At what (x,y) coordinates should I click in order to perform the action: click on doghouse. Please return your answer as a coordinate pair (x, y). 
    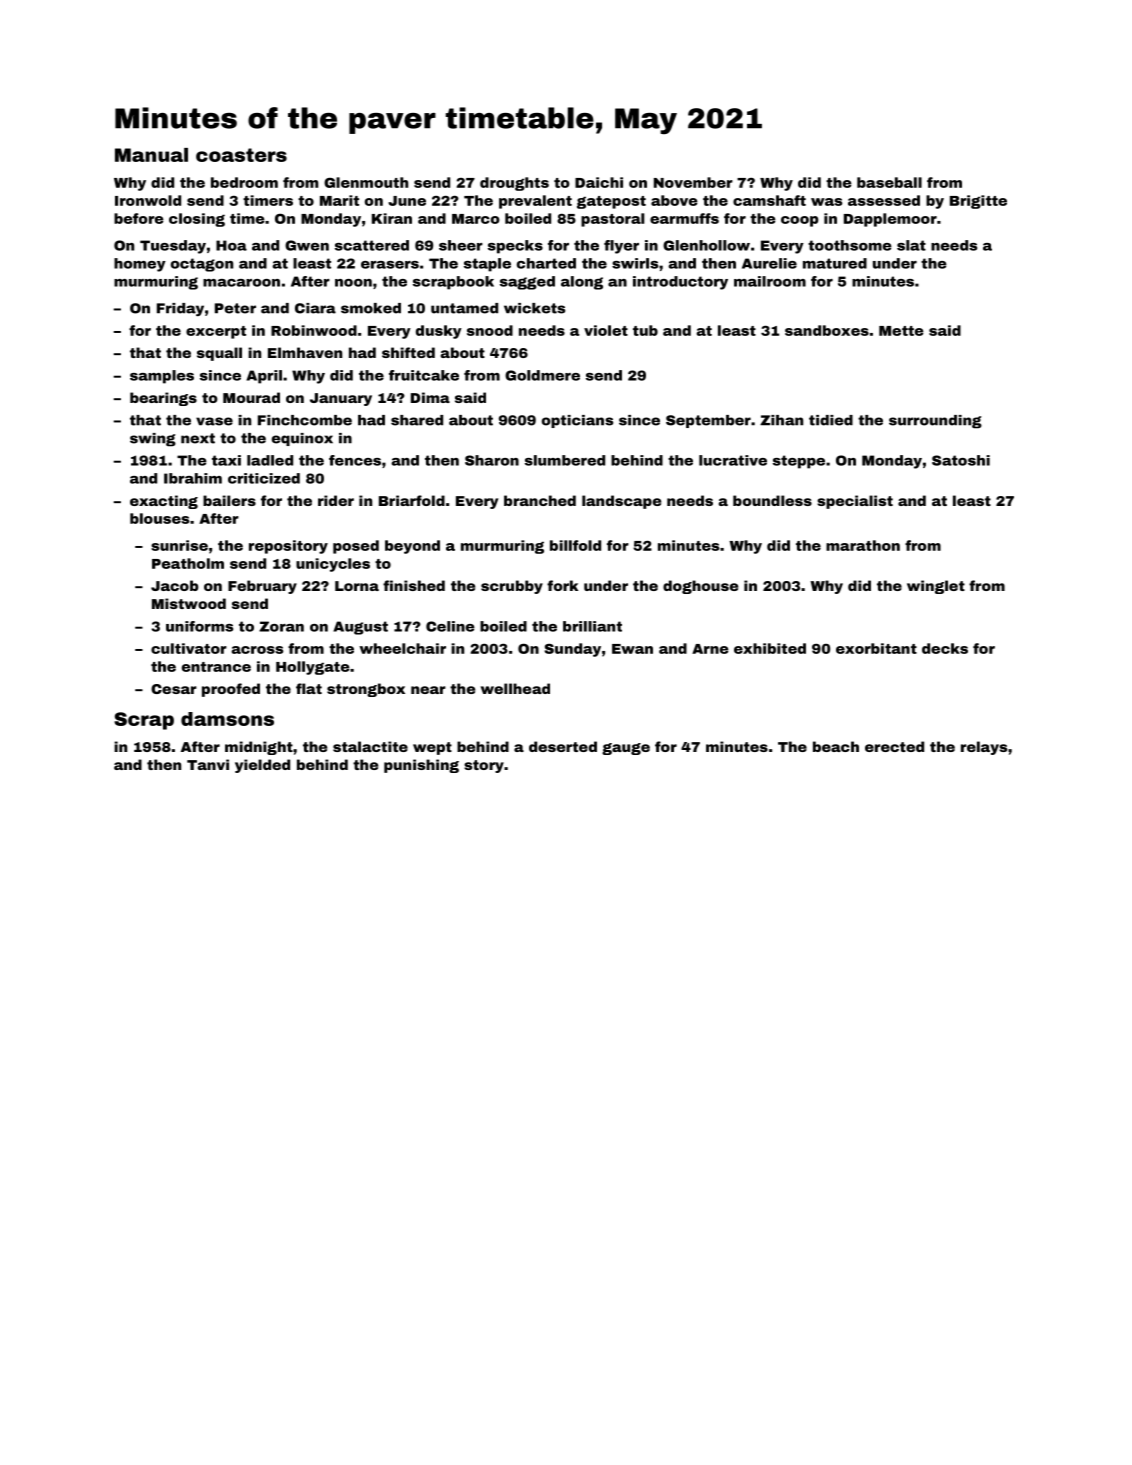
    Looking at the image, I should click on (700, 587).
